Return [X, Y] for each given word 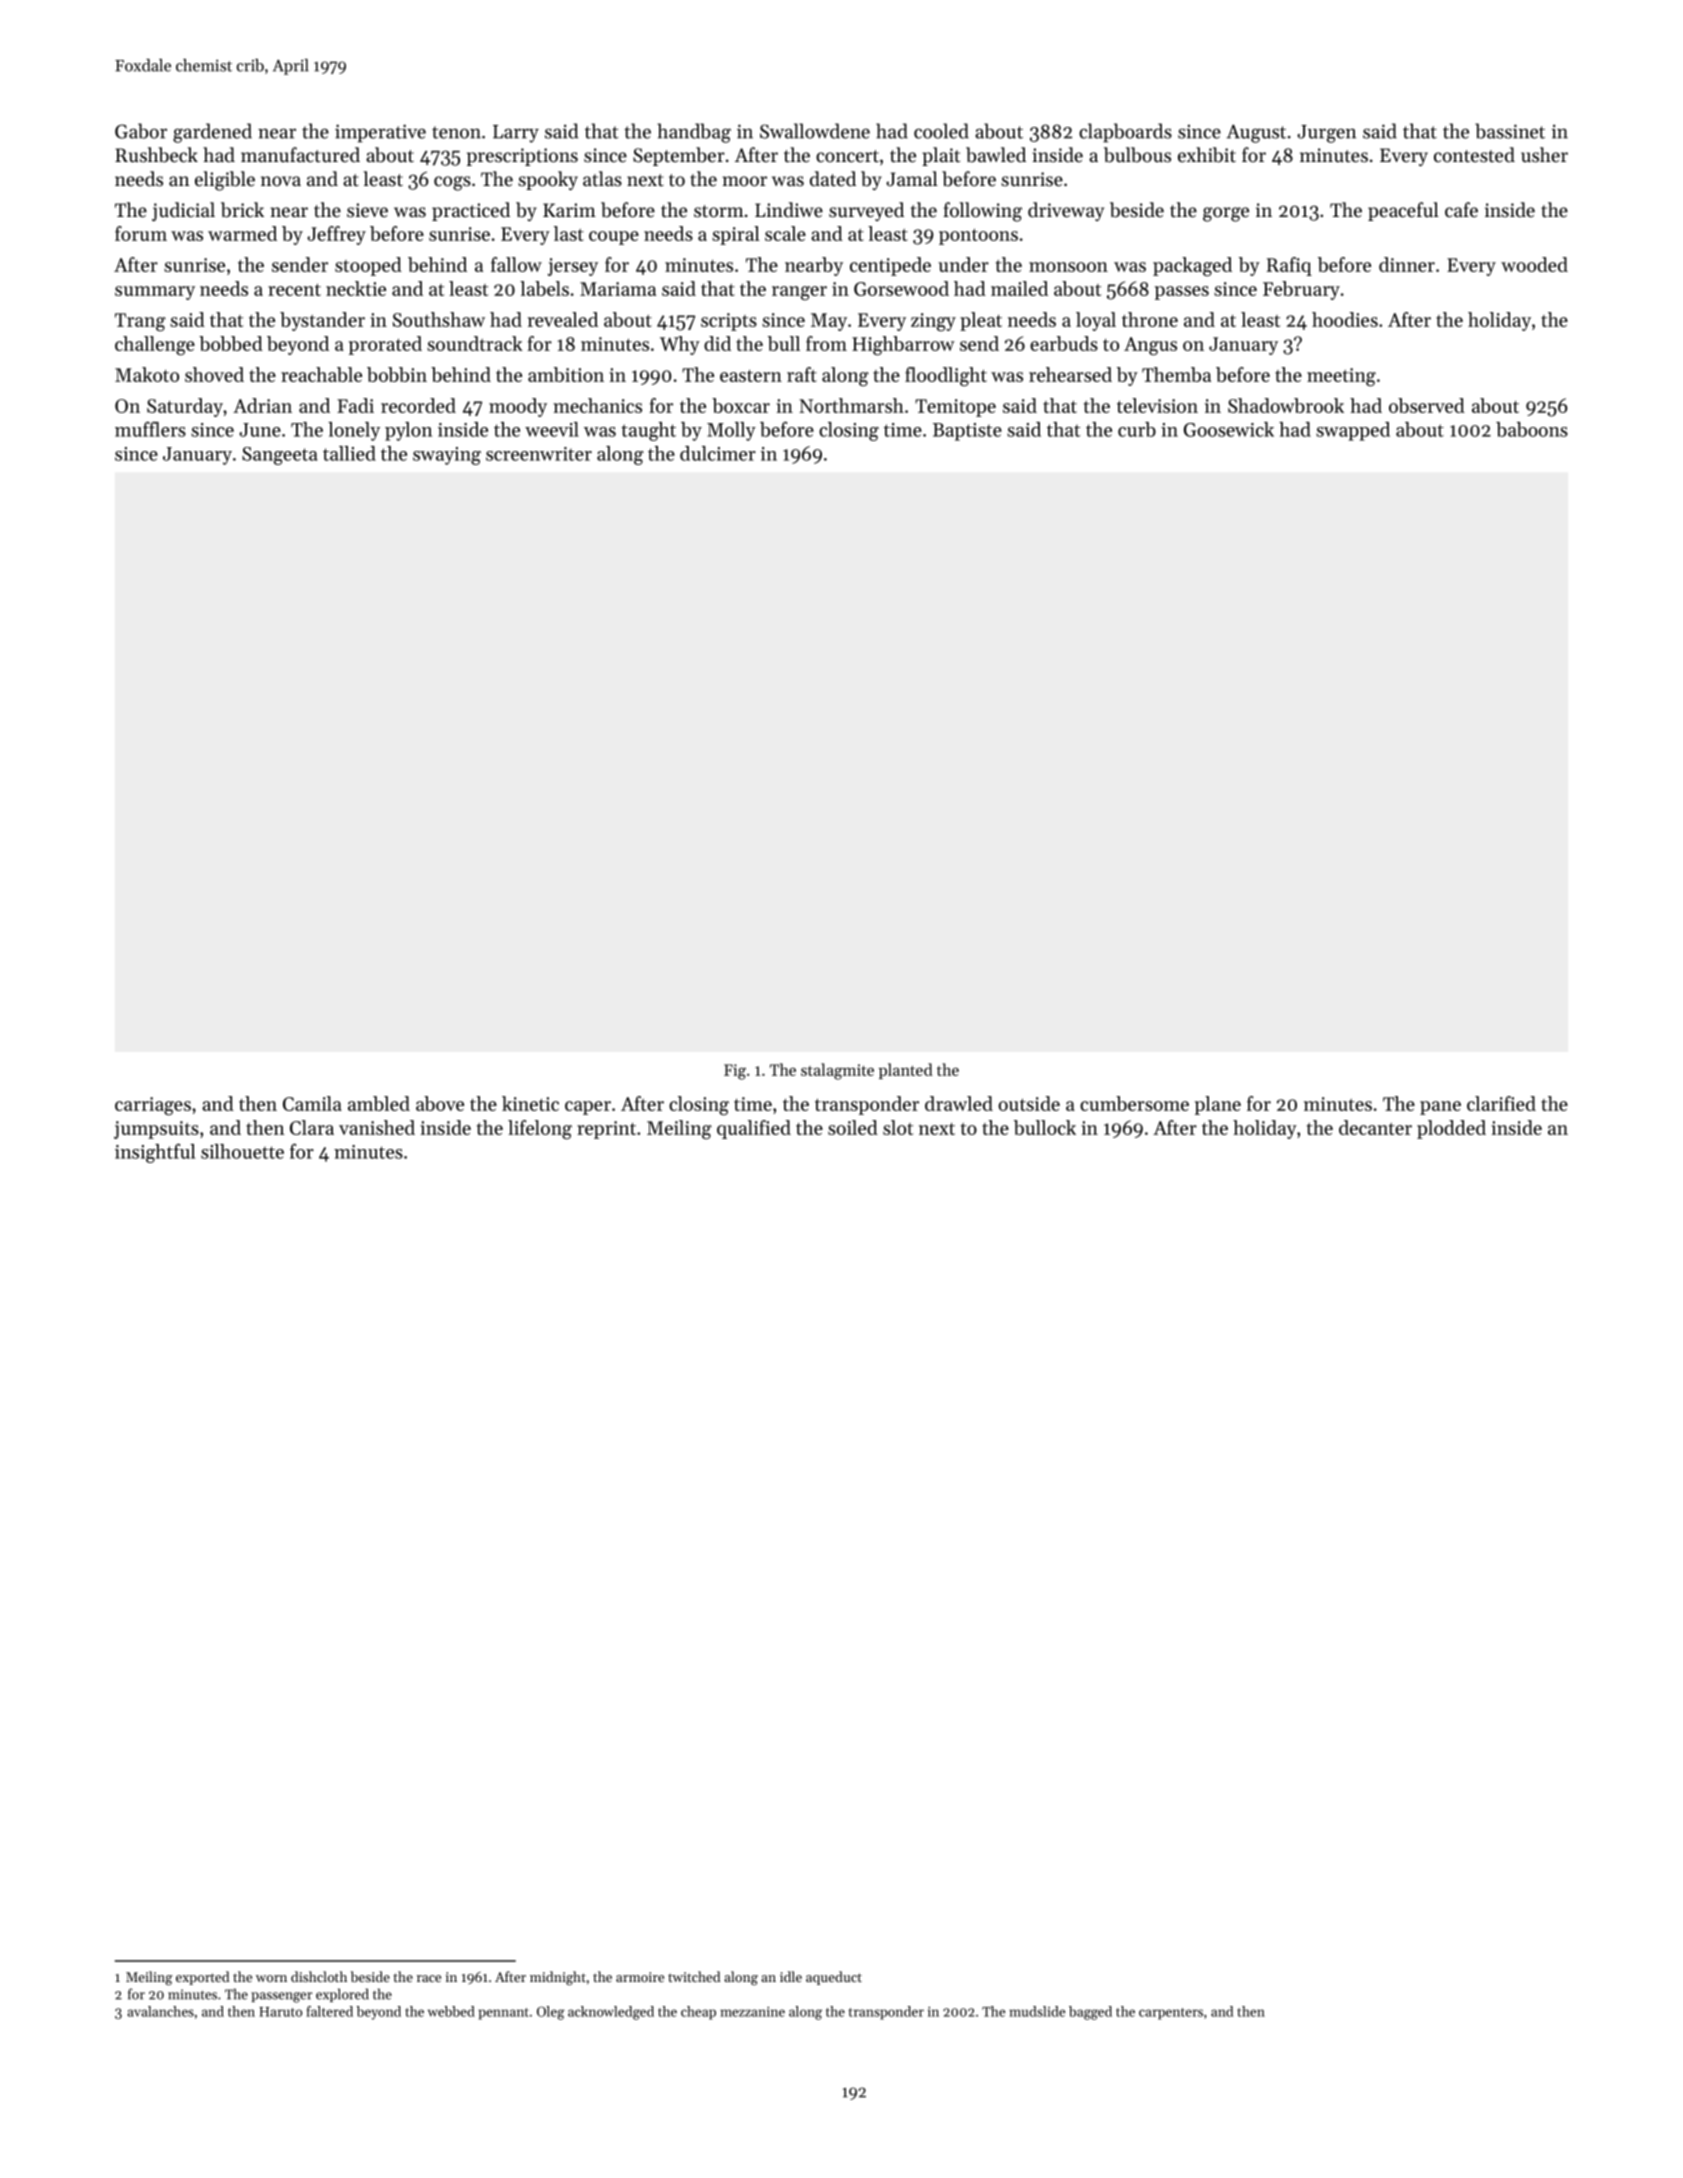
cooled [941, 131]
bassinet [1510, 131]
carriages [153, 1106]
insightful [155, 1153]
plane [1218, 1105]
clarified [1501, 1103]
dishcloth [319, 1976]
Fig [735, 1072]
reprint [606, 1130]
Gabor [141, 131]
